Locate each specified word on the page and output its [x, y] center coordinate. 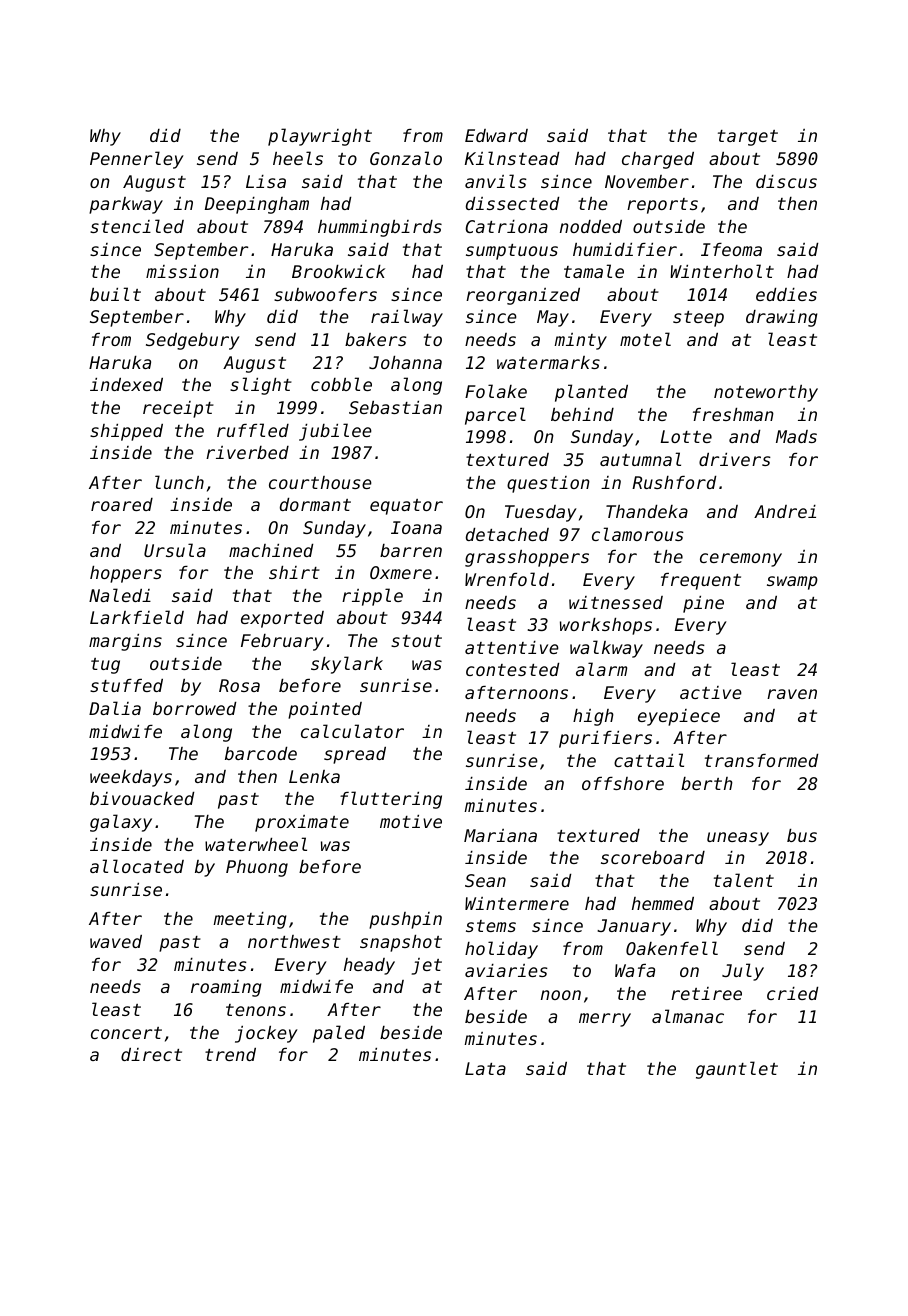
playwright [320, 137]
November [647, 181]
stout [416, 641]
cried [792, 993]
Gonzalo [406, 158]
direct [151, 1054]
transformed [761, 760]
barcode [261, 753]
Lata [485, 1068]
